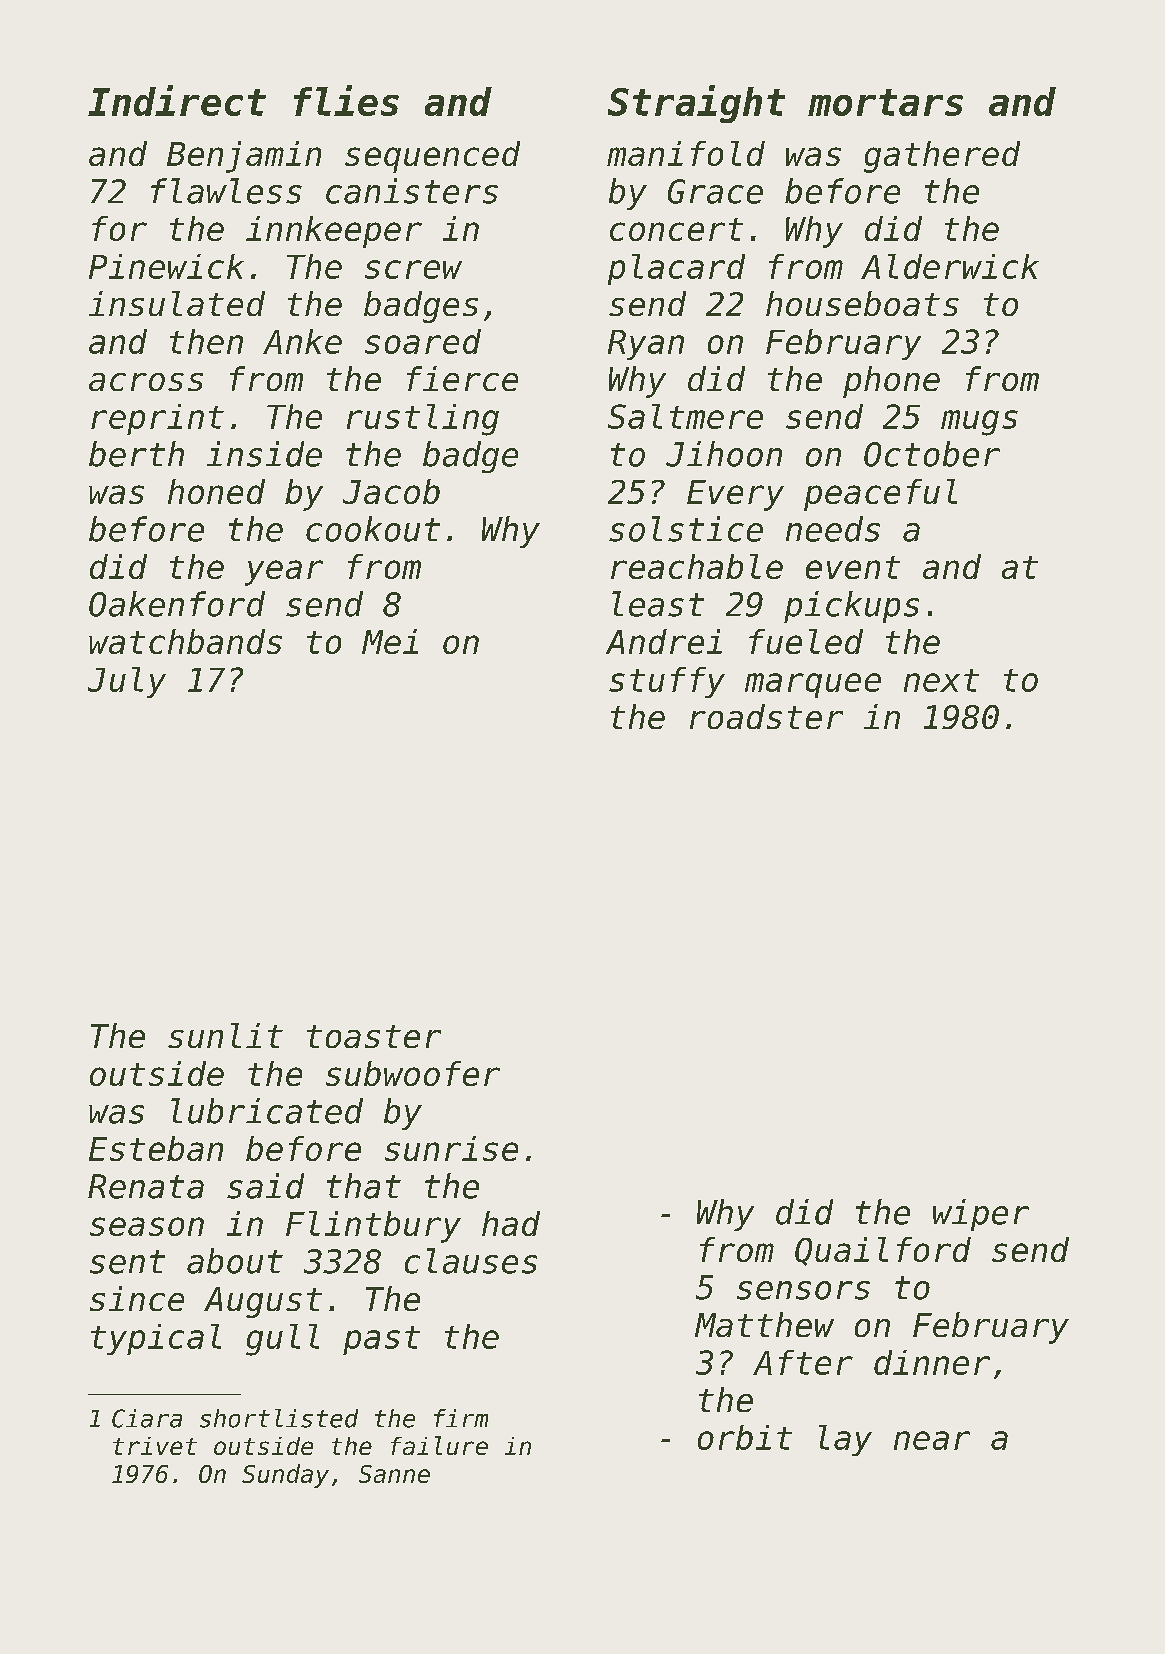 This image has width=1165, height=1654. What do you see at coordinates (697, 566) in the image?
I see `reachable` at bounding box center [697, 566].
